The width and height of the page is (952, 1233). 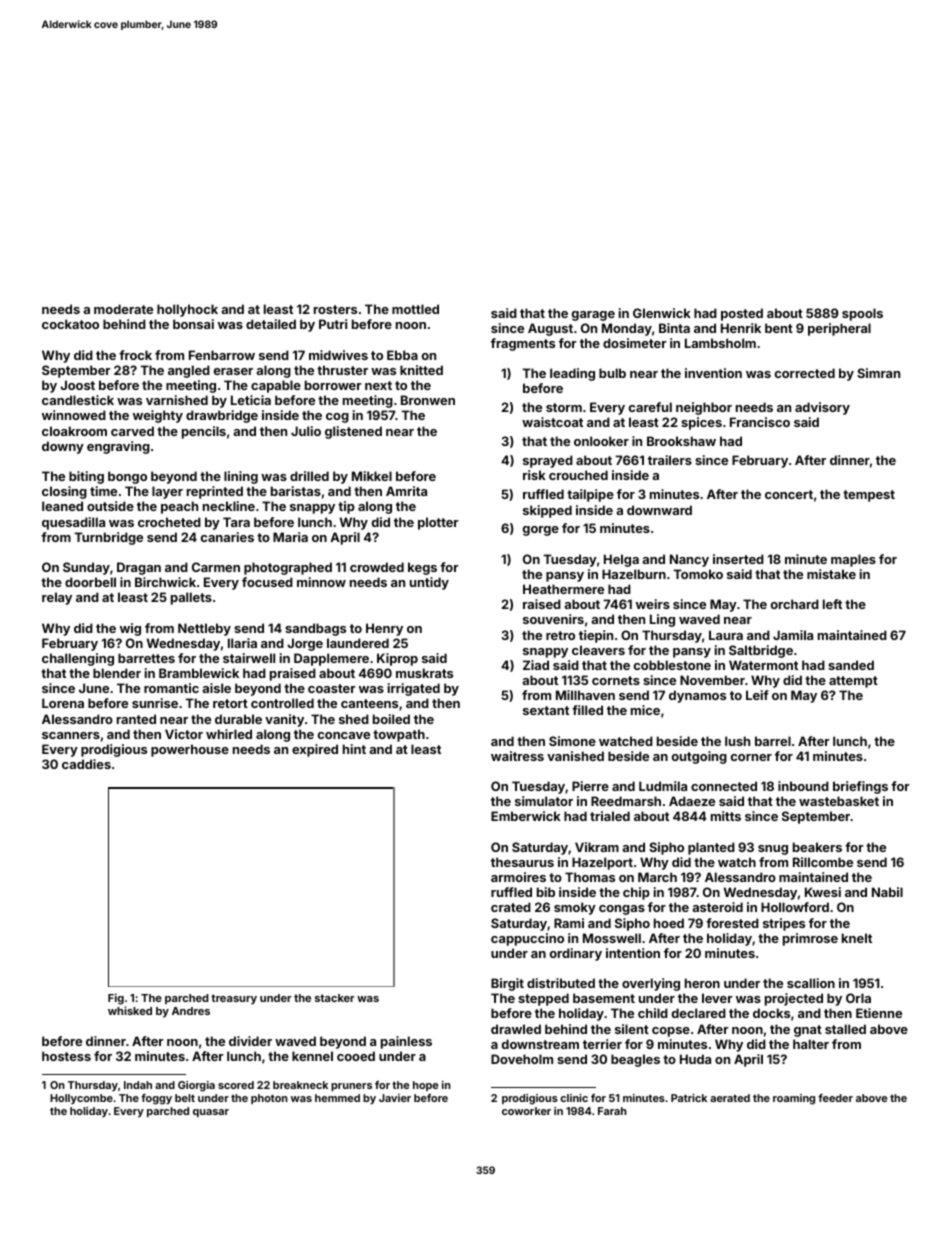 I want to click on roaming, so click(x=794, y=1099).
